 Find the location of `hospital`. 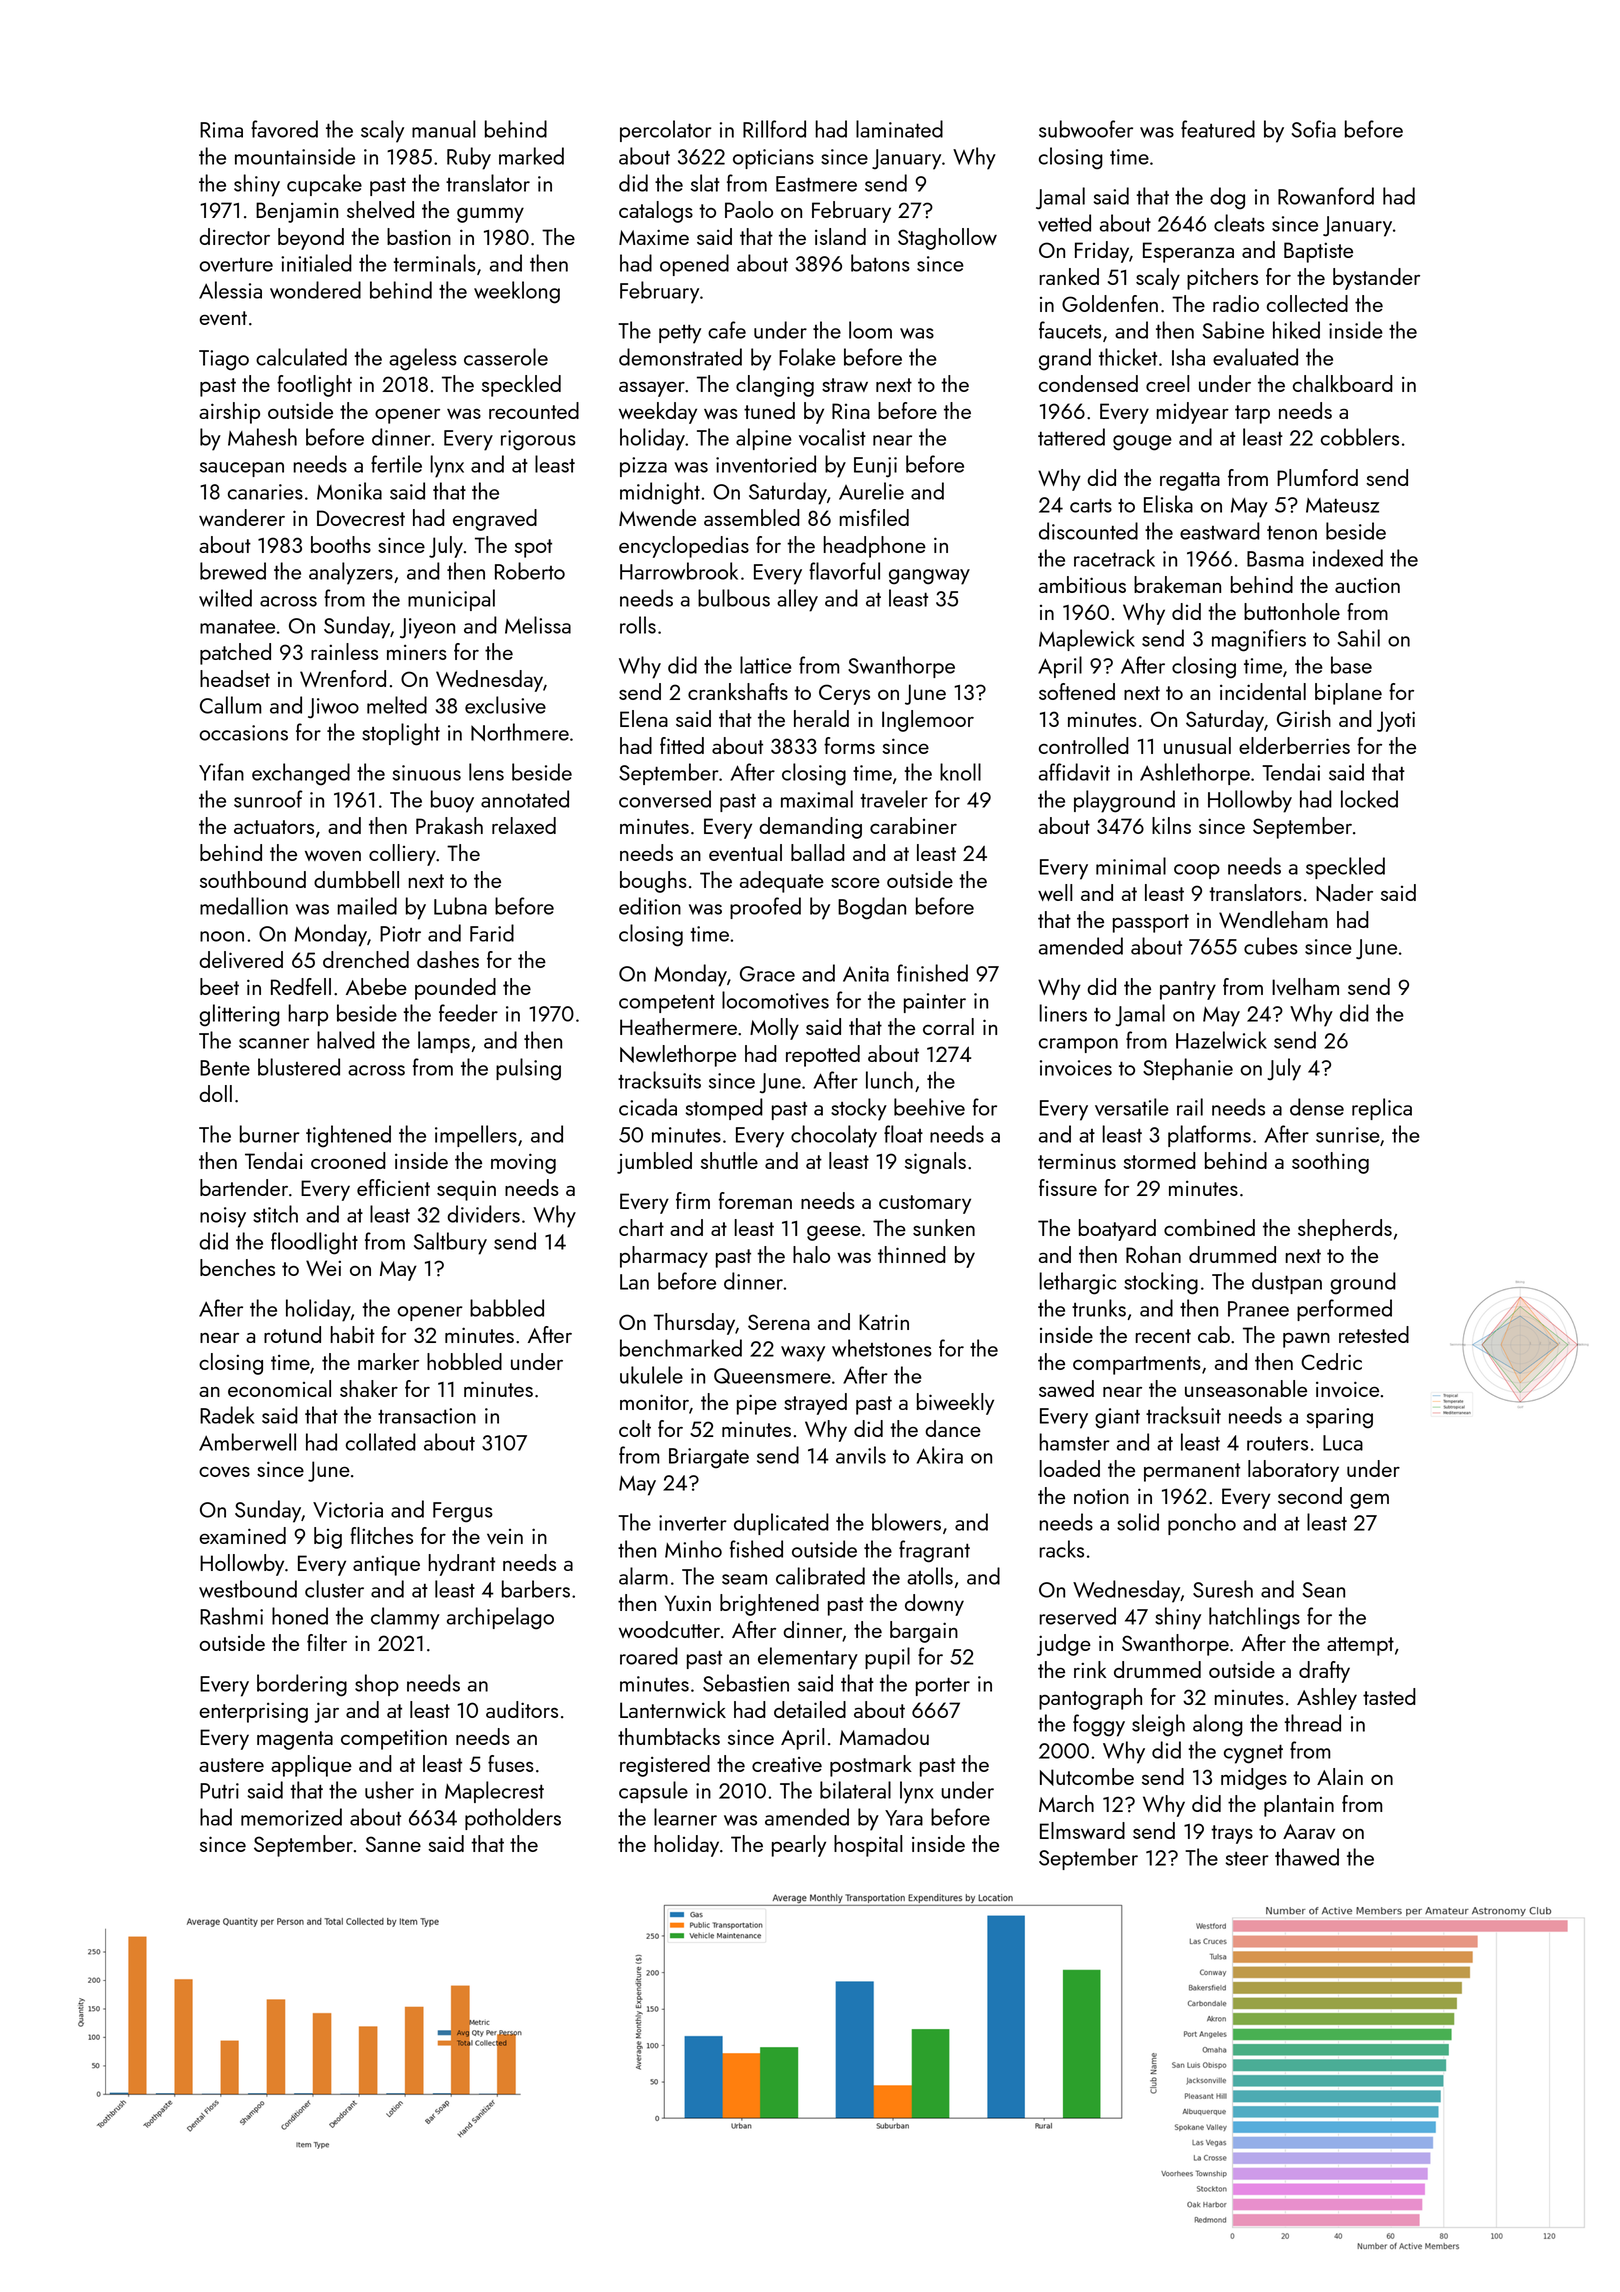

hospital is located at coordinates (868, 1846).
